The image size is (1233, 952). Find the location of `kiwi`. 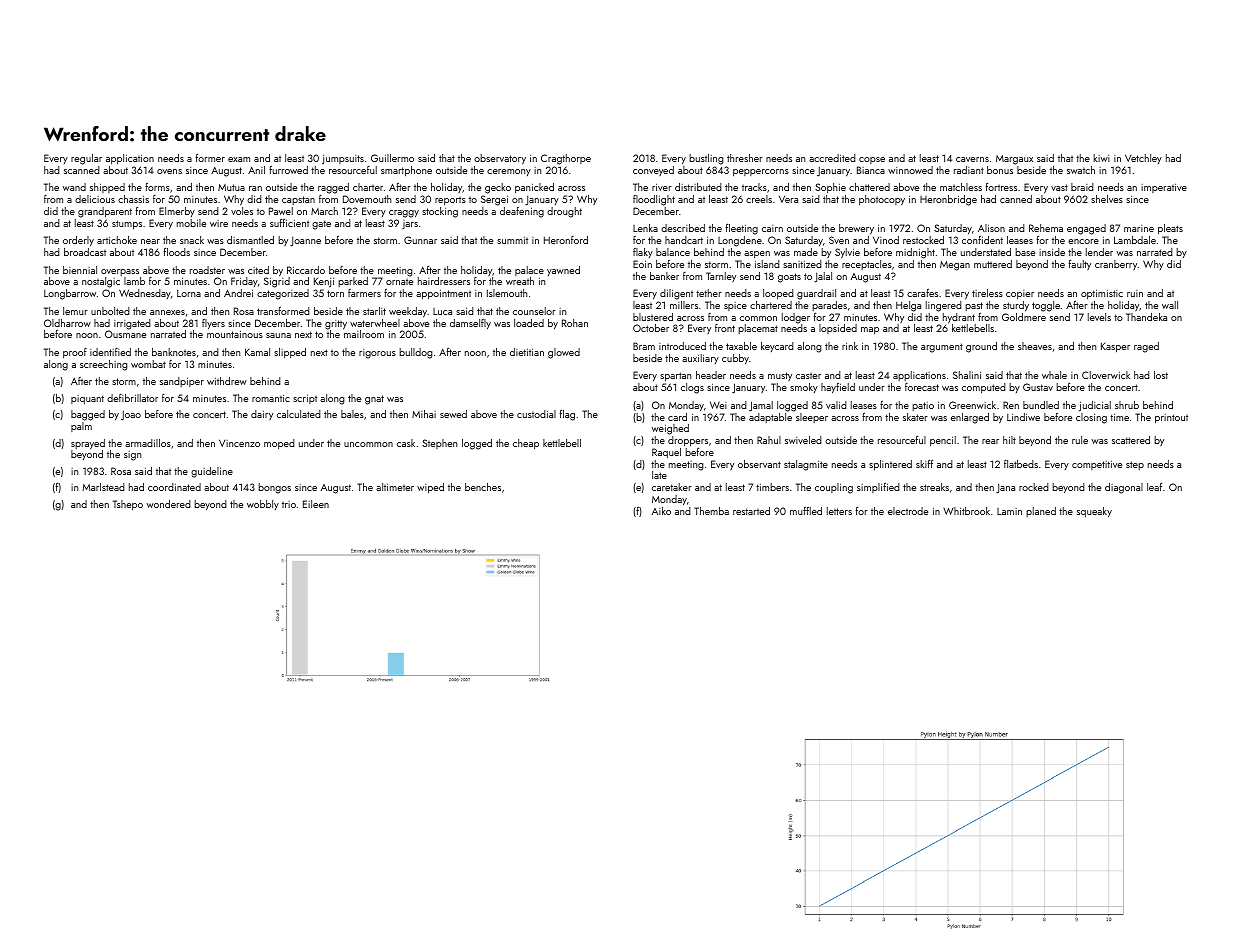

kiwi is located at coordinates (1101, 158).
